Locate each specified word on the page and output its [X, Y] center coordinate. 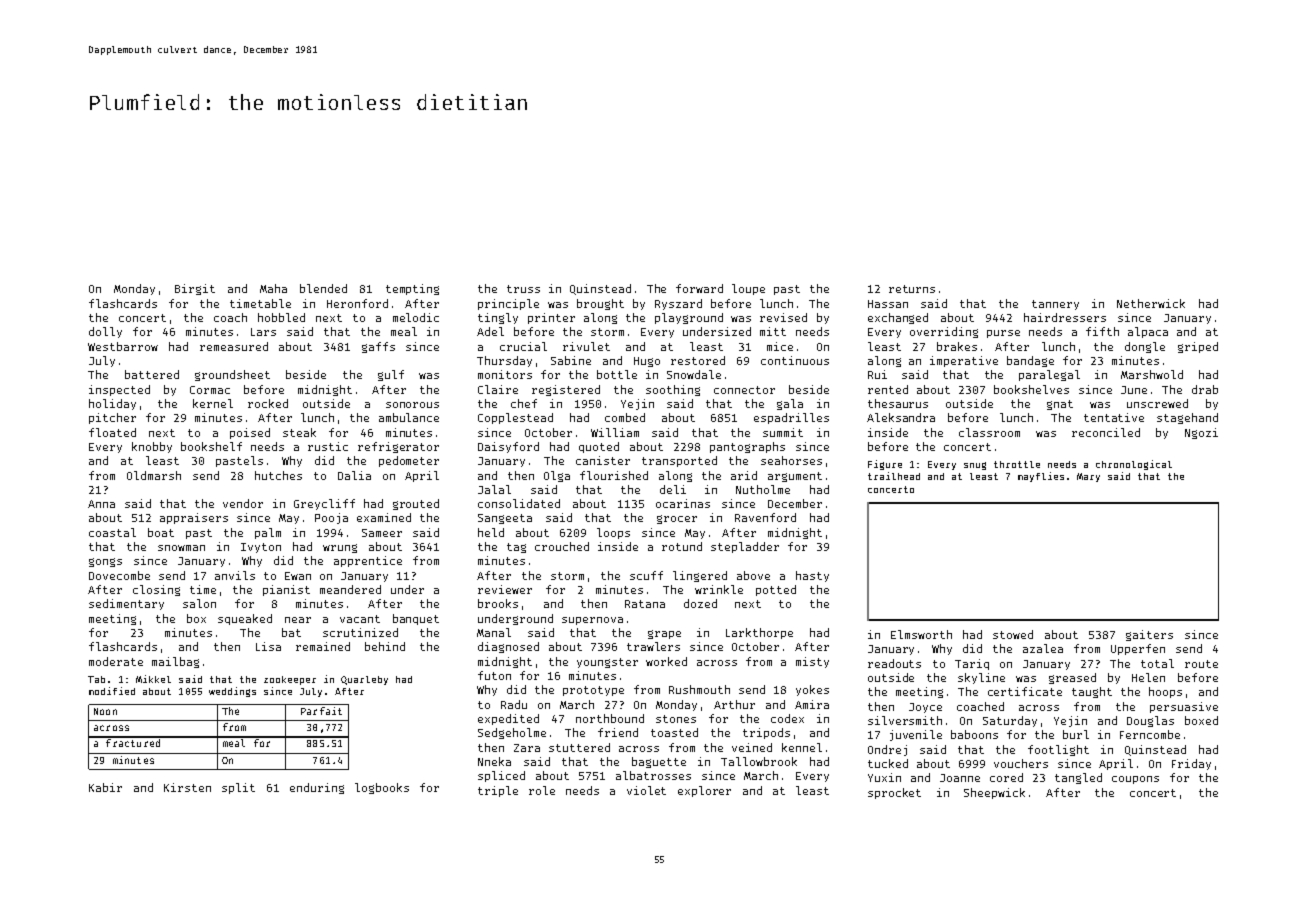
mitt [773, 331]
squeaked [245, 619]
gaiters [1149, 635]
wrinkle [719, 589]
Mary [1088, 477]
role [542, 790]
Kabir [105, 787]
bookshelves [1031, 389]
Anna [101, 504]
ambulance [409, 417]
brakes [957, 346]
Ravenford [765, 517]
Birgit [195, 289]
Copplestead [515, 418]
